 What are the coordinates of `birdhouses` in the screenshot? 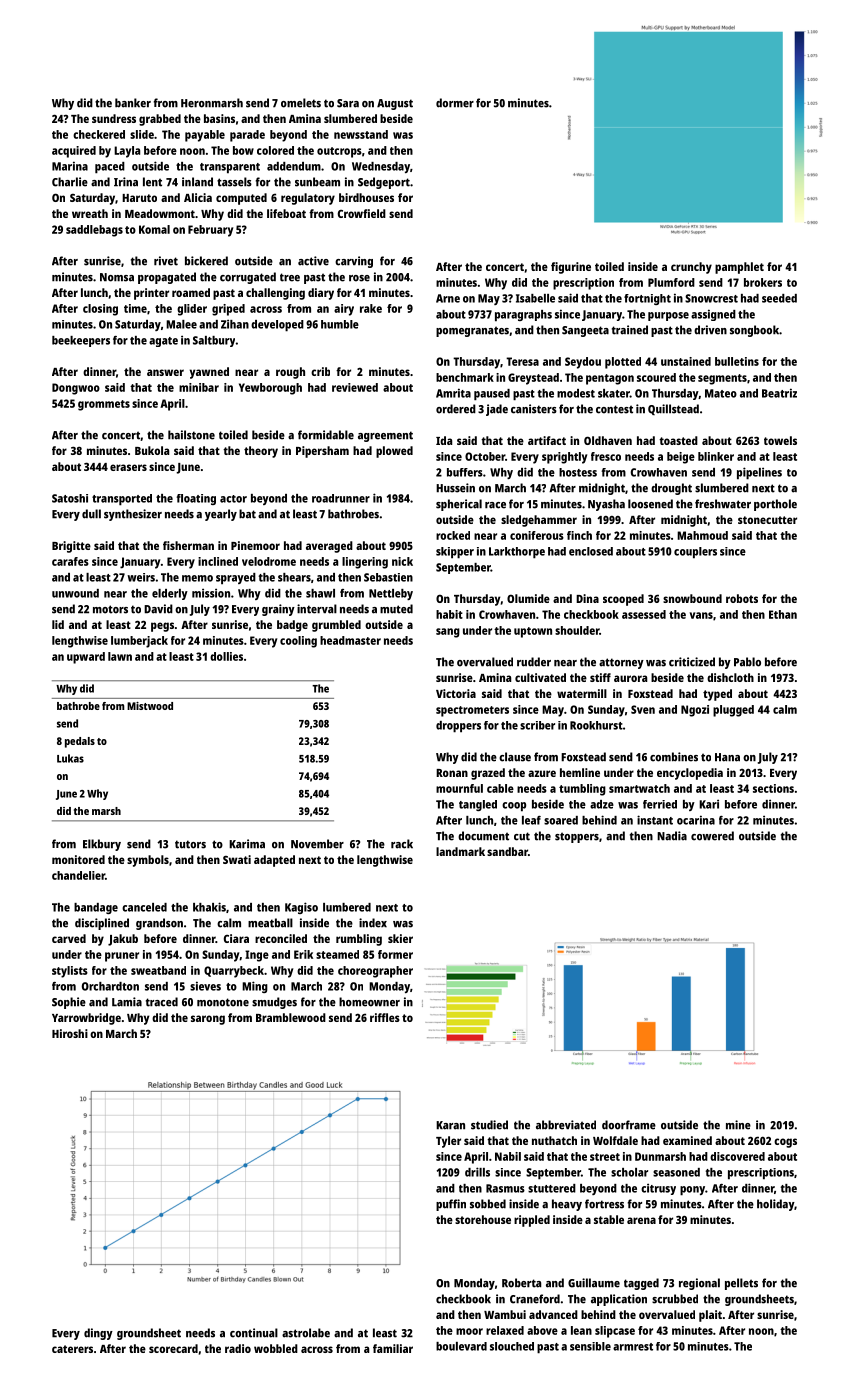 It's located at (366, 197).
